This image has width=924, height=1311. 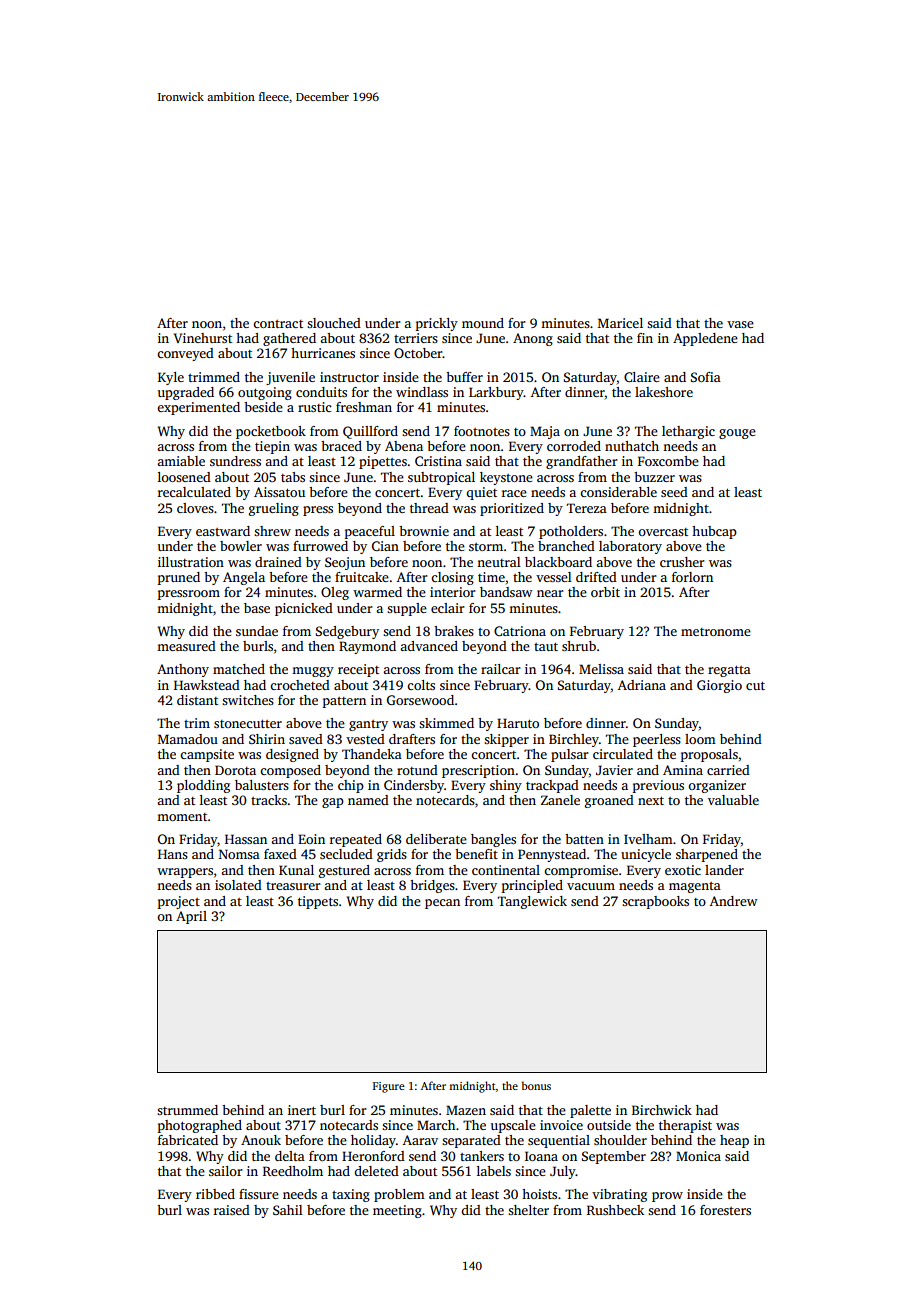 What do you see at coordinates (198, 408) in the image?
I see `experimented` at bounding box center [198, 408].
